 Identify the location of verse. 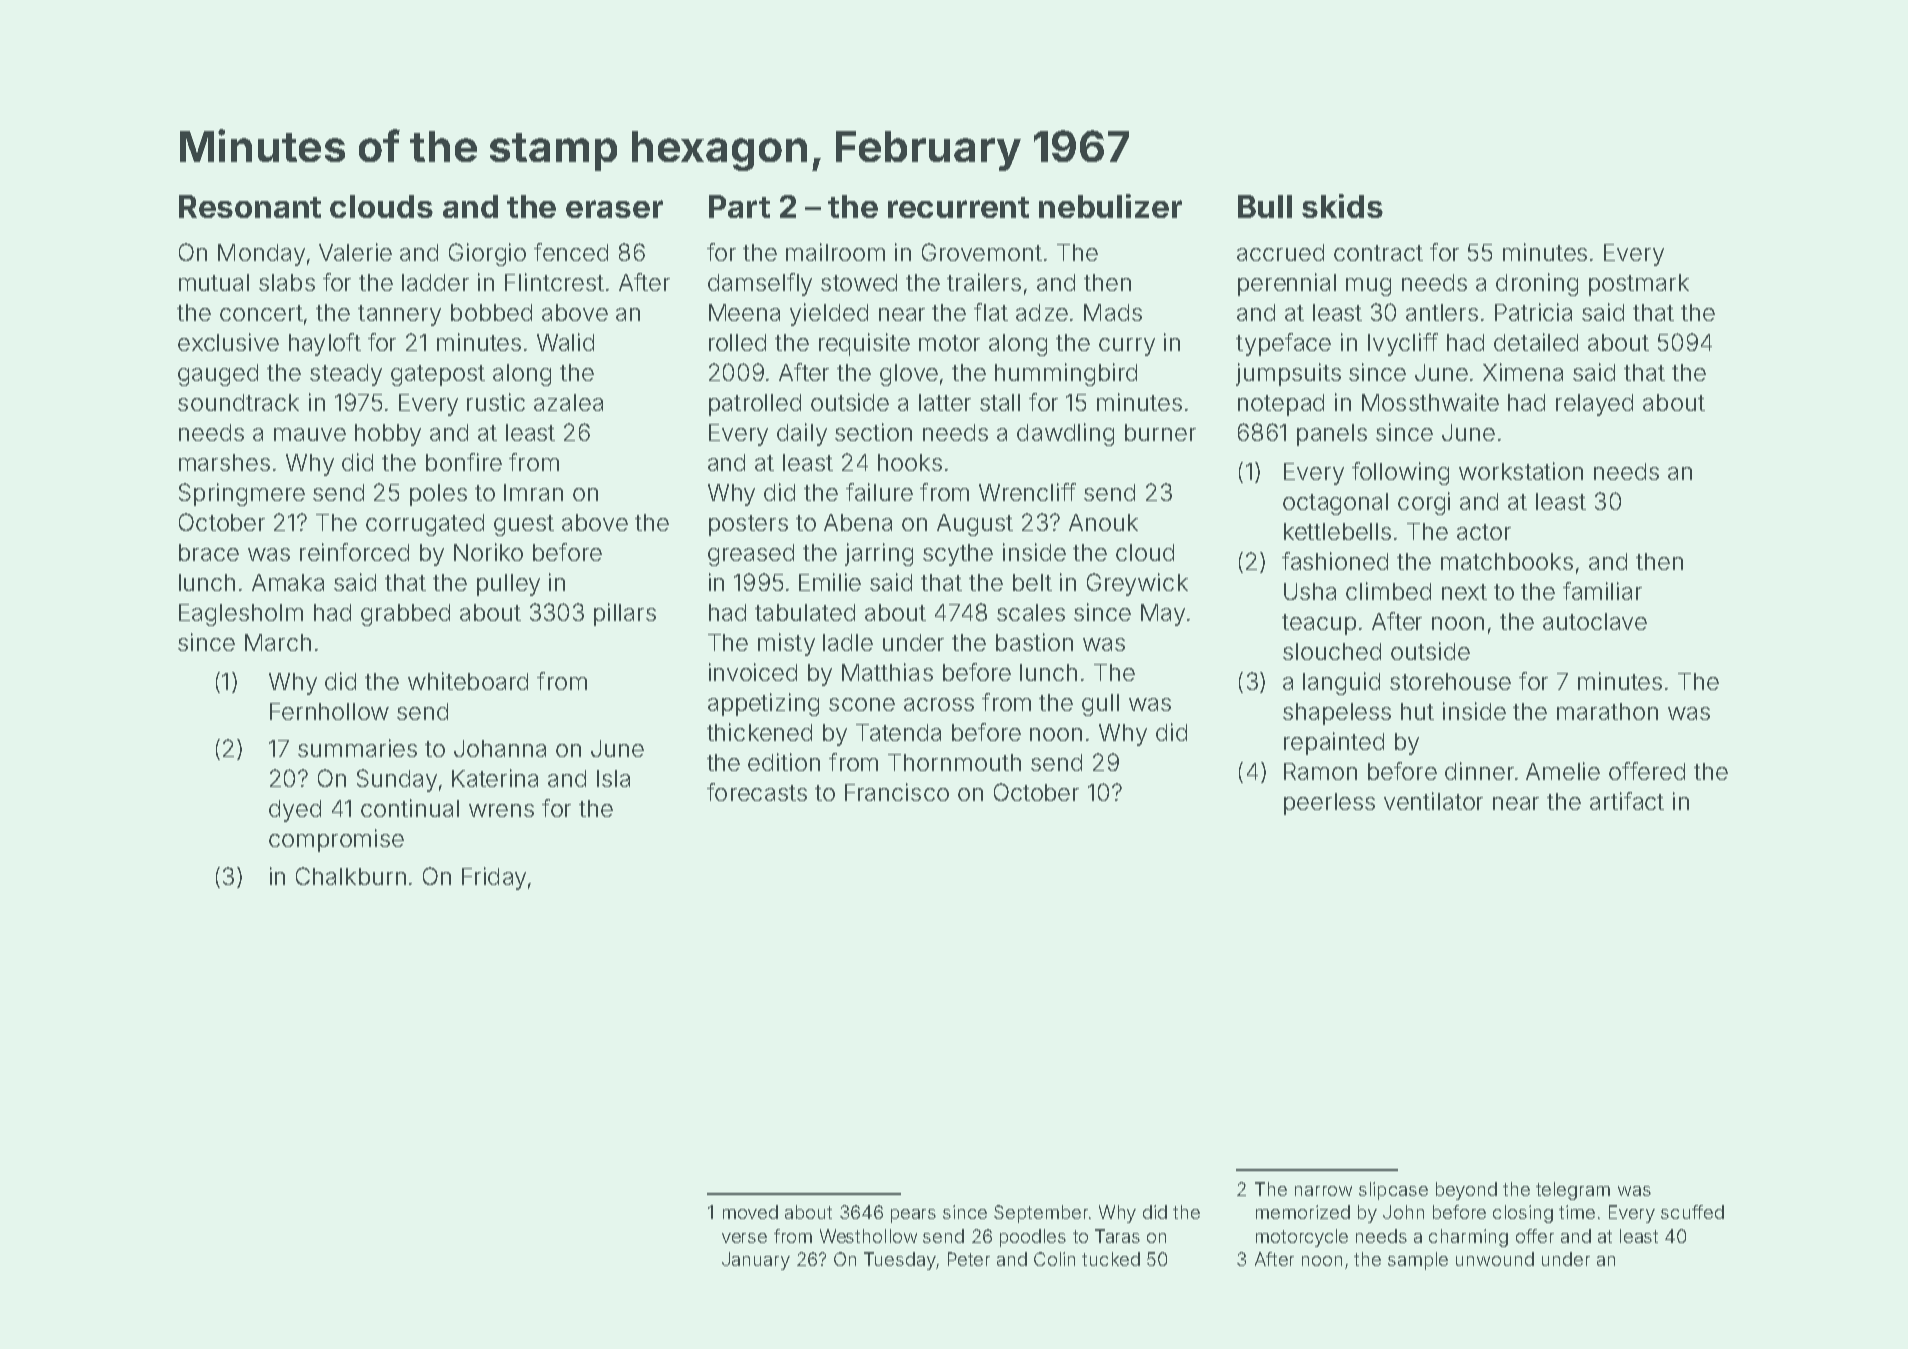
(744, 1238).
